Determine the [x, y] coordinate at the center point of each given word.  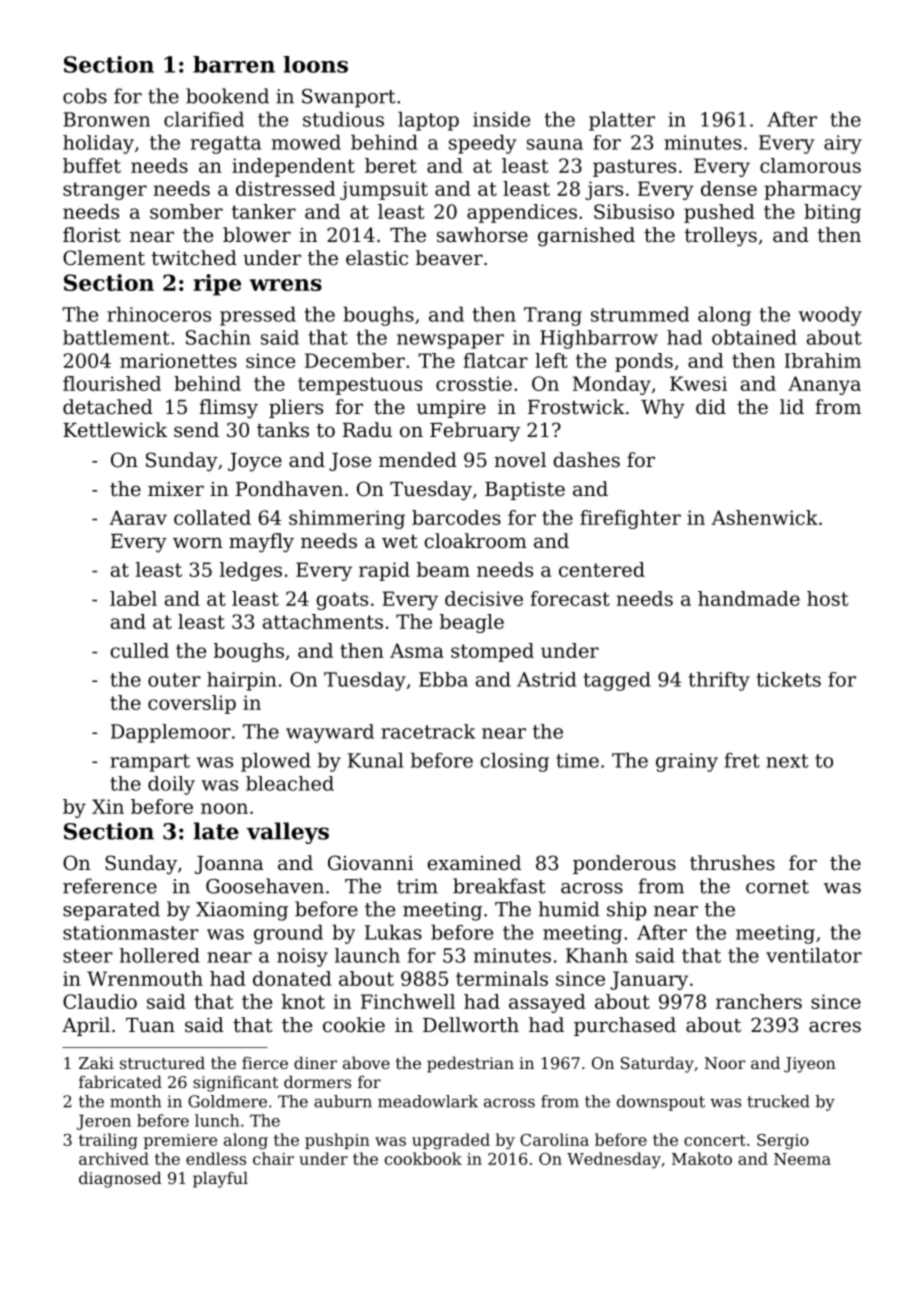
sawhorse [482, 235]
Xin [108, 806]
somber [186, 211]
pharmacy [813, 190]
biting [832, 213]
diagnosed [120, 1179]
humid [569, 909]
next [787, 761]
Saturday [657, 1064]
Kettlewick [115, 429]
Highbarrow [599, 339]
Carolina [554, 1139]
